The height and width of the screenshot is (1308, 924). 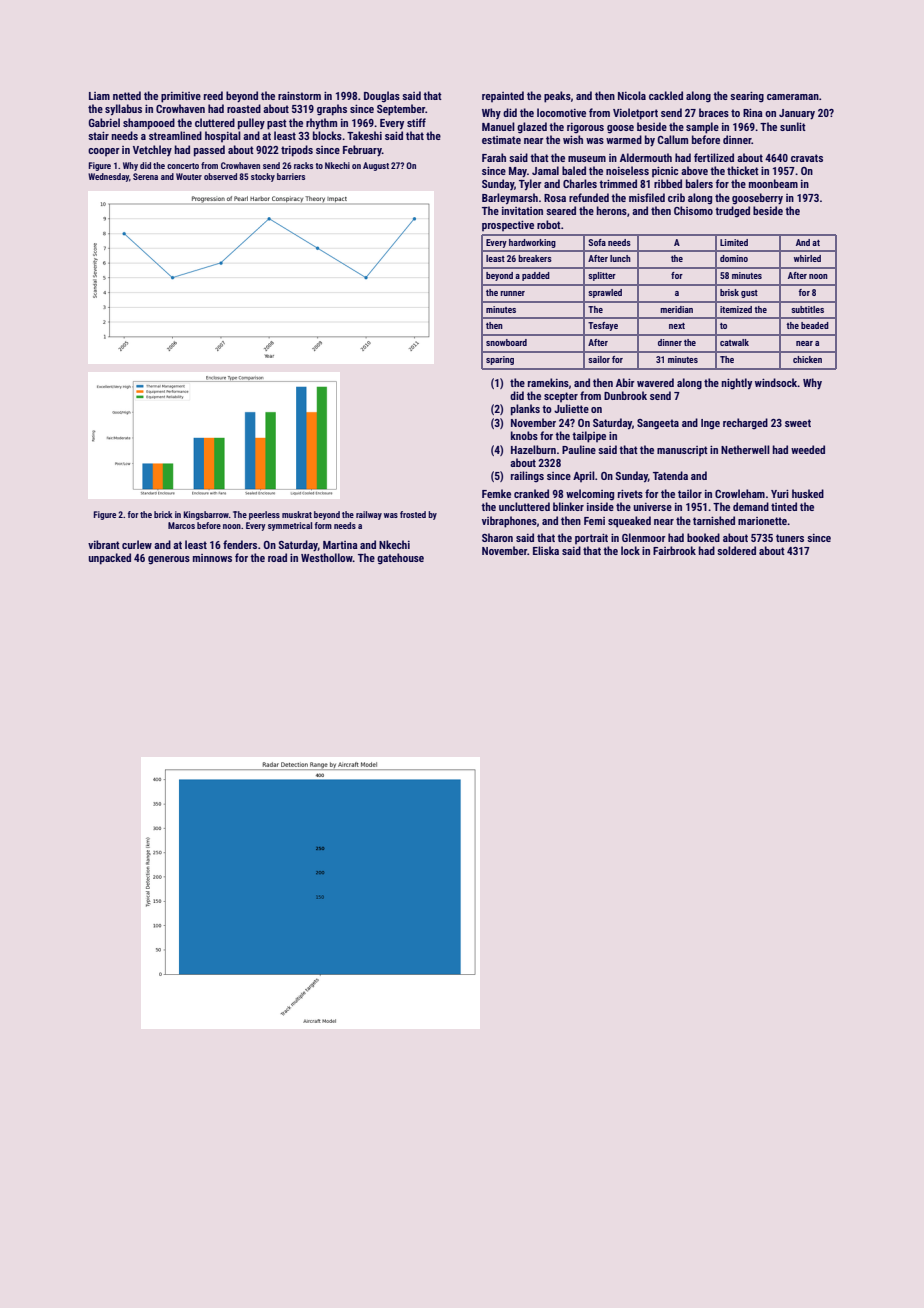 I want to click on generous, so click(x=169, y=560).
